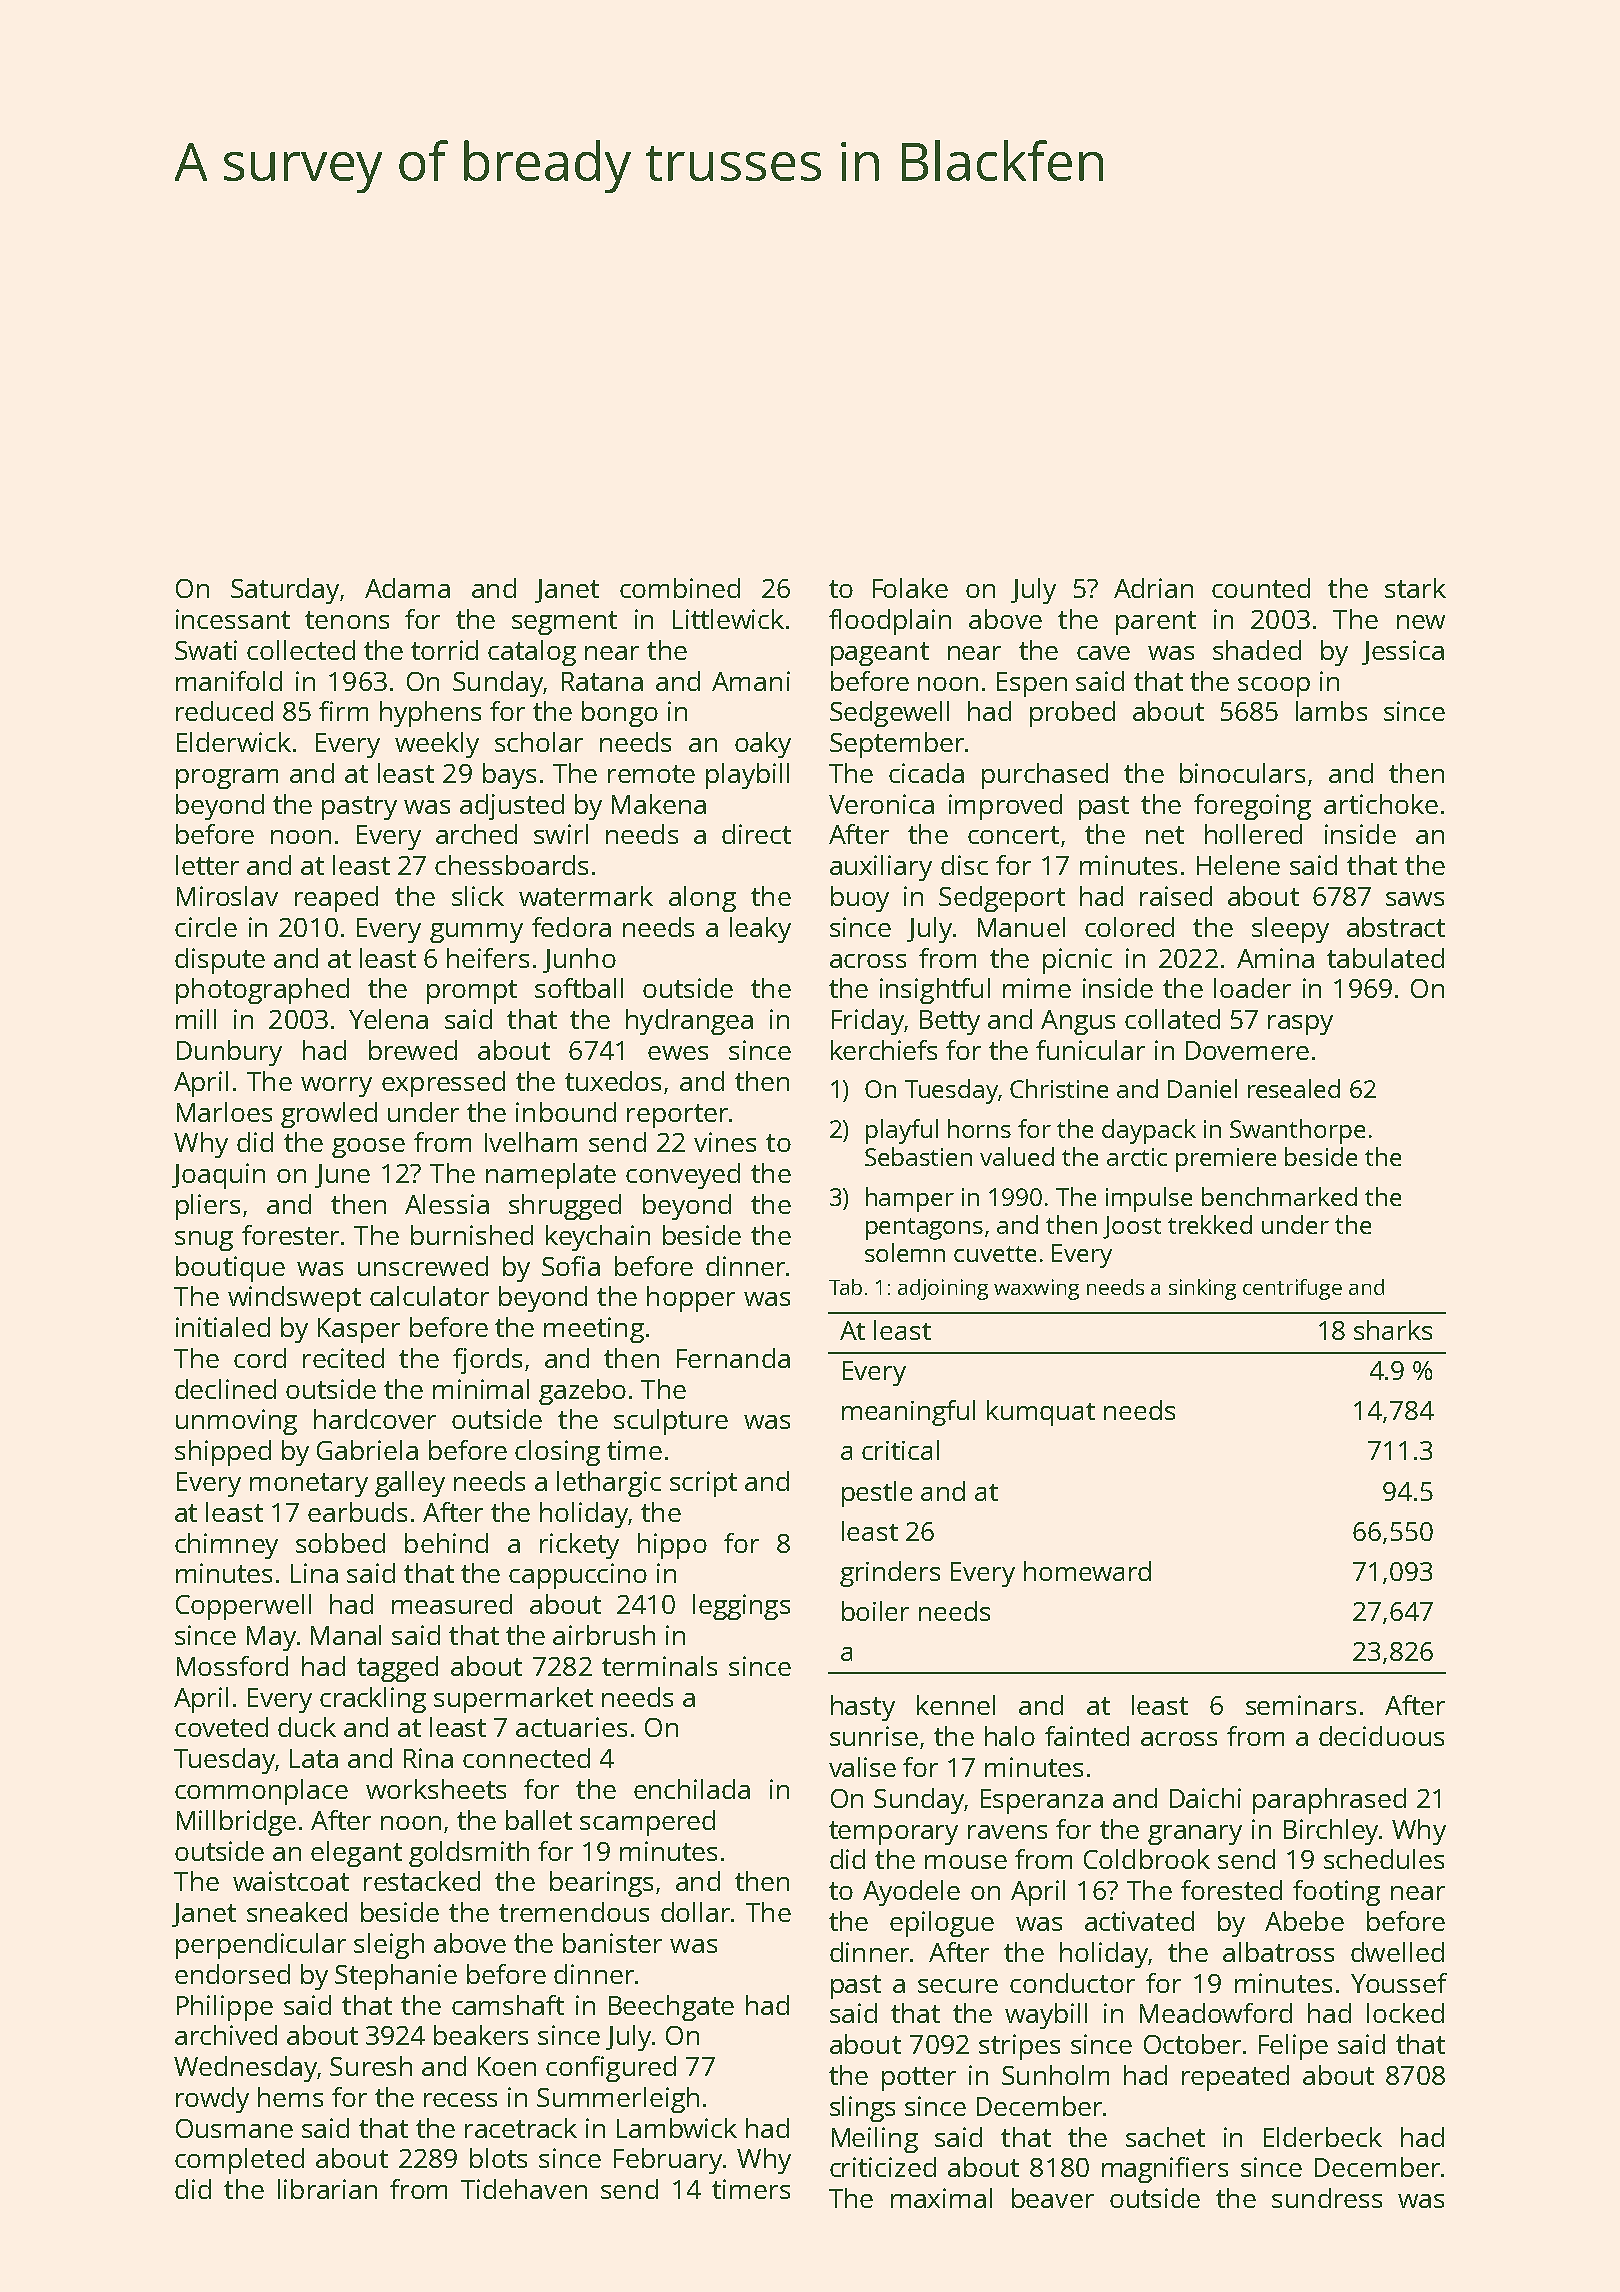 The height and width of the screenshot is (2292, 1620). Describe the element at coordinates (905, 1252) in the screenshot. I see `solemn` at that location.
